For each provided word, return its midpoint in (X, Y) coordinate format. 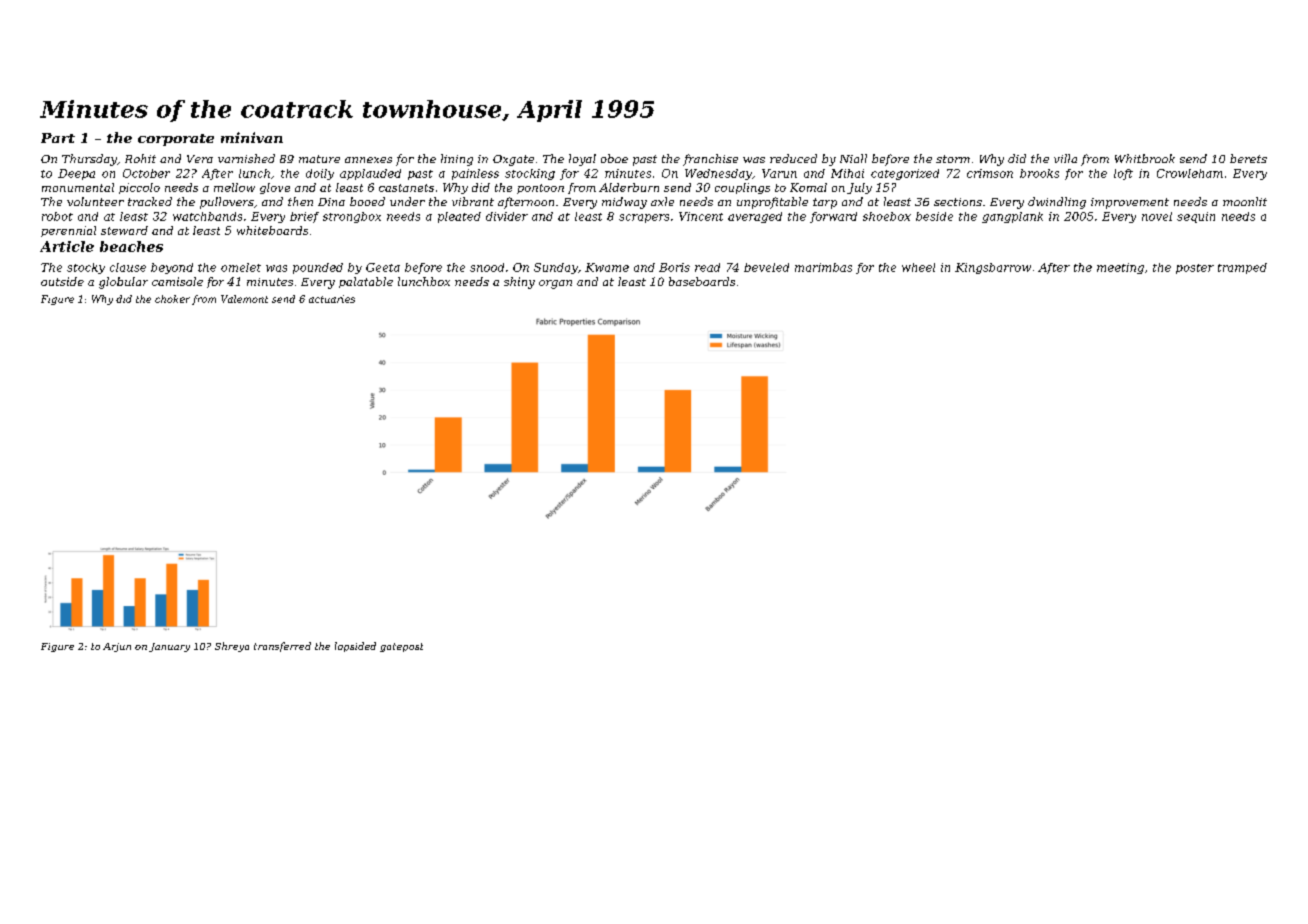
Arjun (117, 647)
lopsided (355, 647)
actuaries (332, 299)
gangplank (1012, 217)
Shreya (232, 647)
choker (172, 299)
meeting (1120, 268)
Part (58, 138)
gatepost (401, 647)
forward (833, 217)
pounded (318, 268)
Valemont (244, 299)
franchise (710, 160)
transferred (282, 647)
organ (555, 284)
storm (953, 159)
